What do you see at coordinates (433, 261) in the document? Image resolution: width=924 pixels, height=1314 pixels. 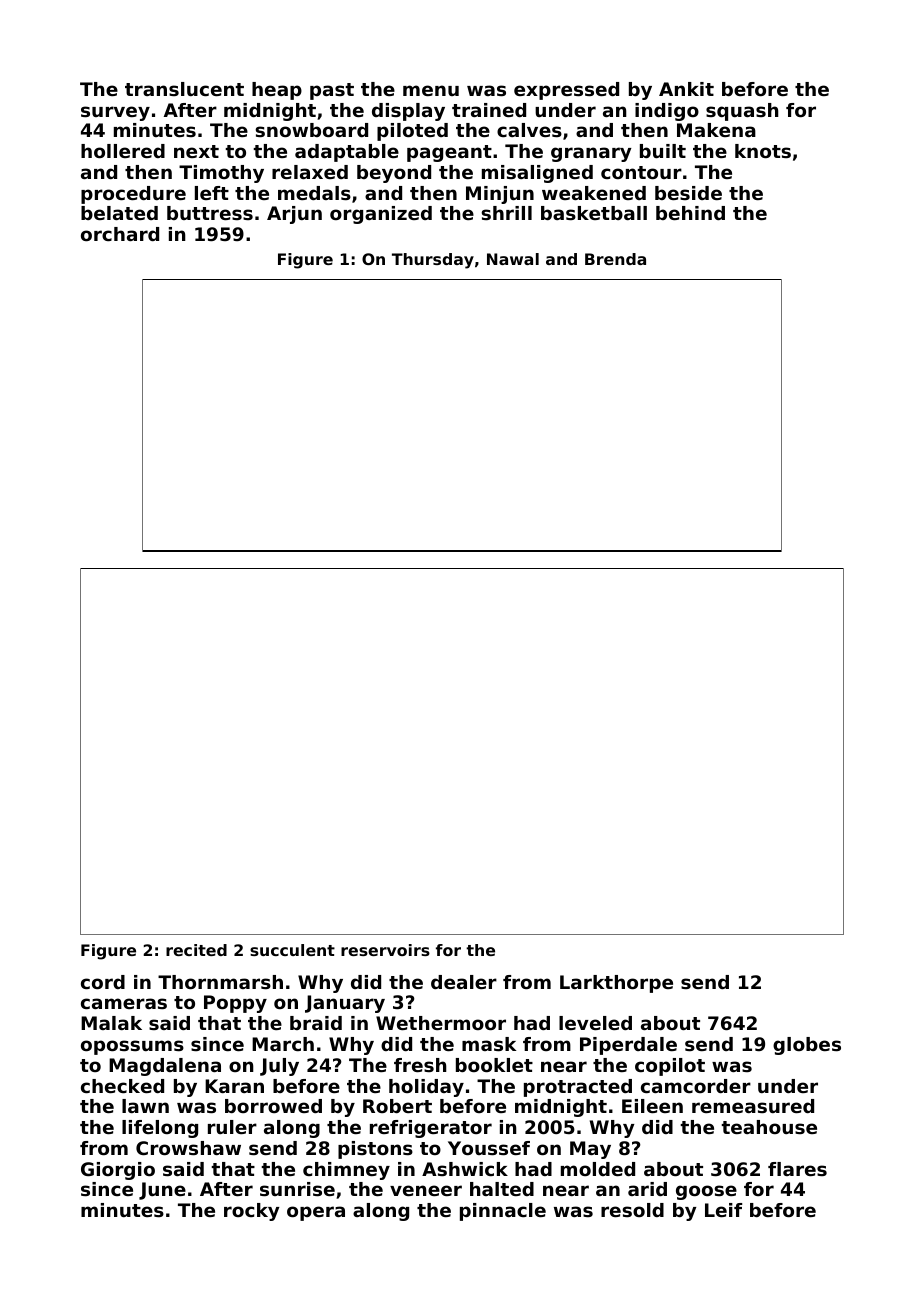 I see `Thursday` at bounding box center [433, 261].
